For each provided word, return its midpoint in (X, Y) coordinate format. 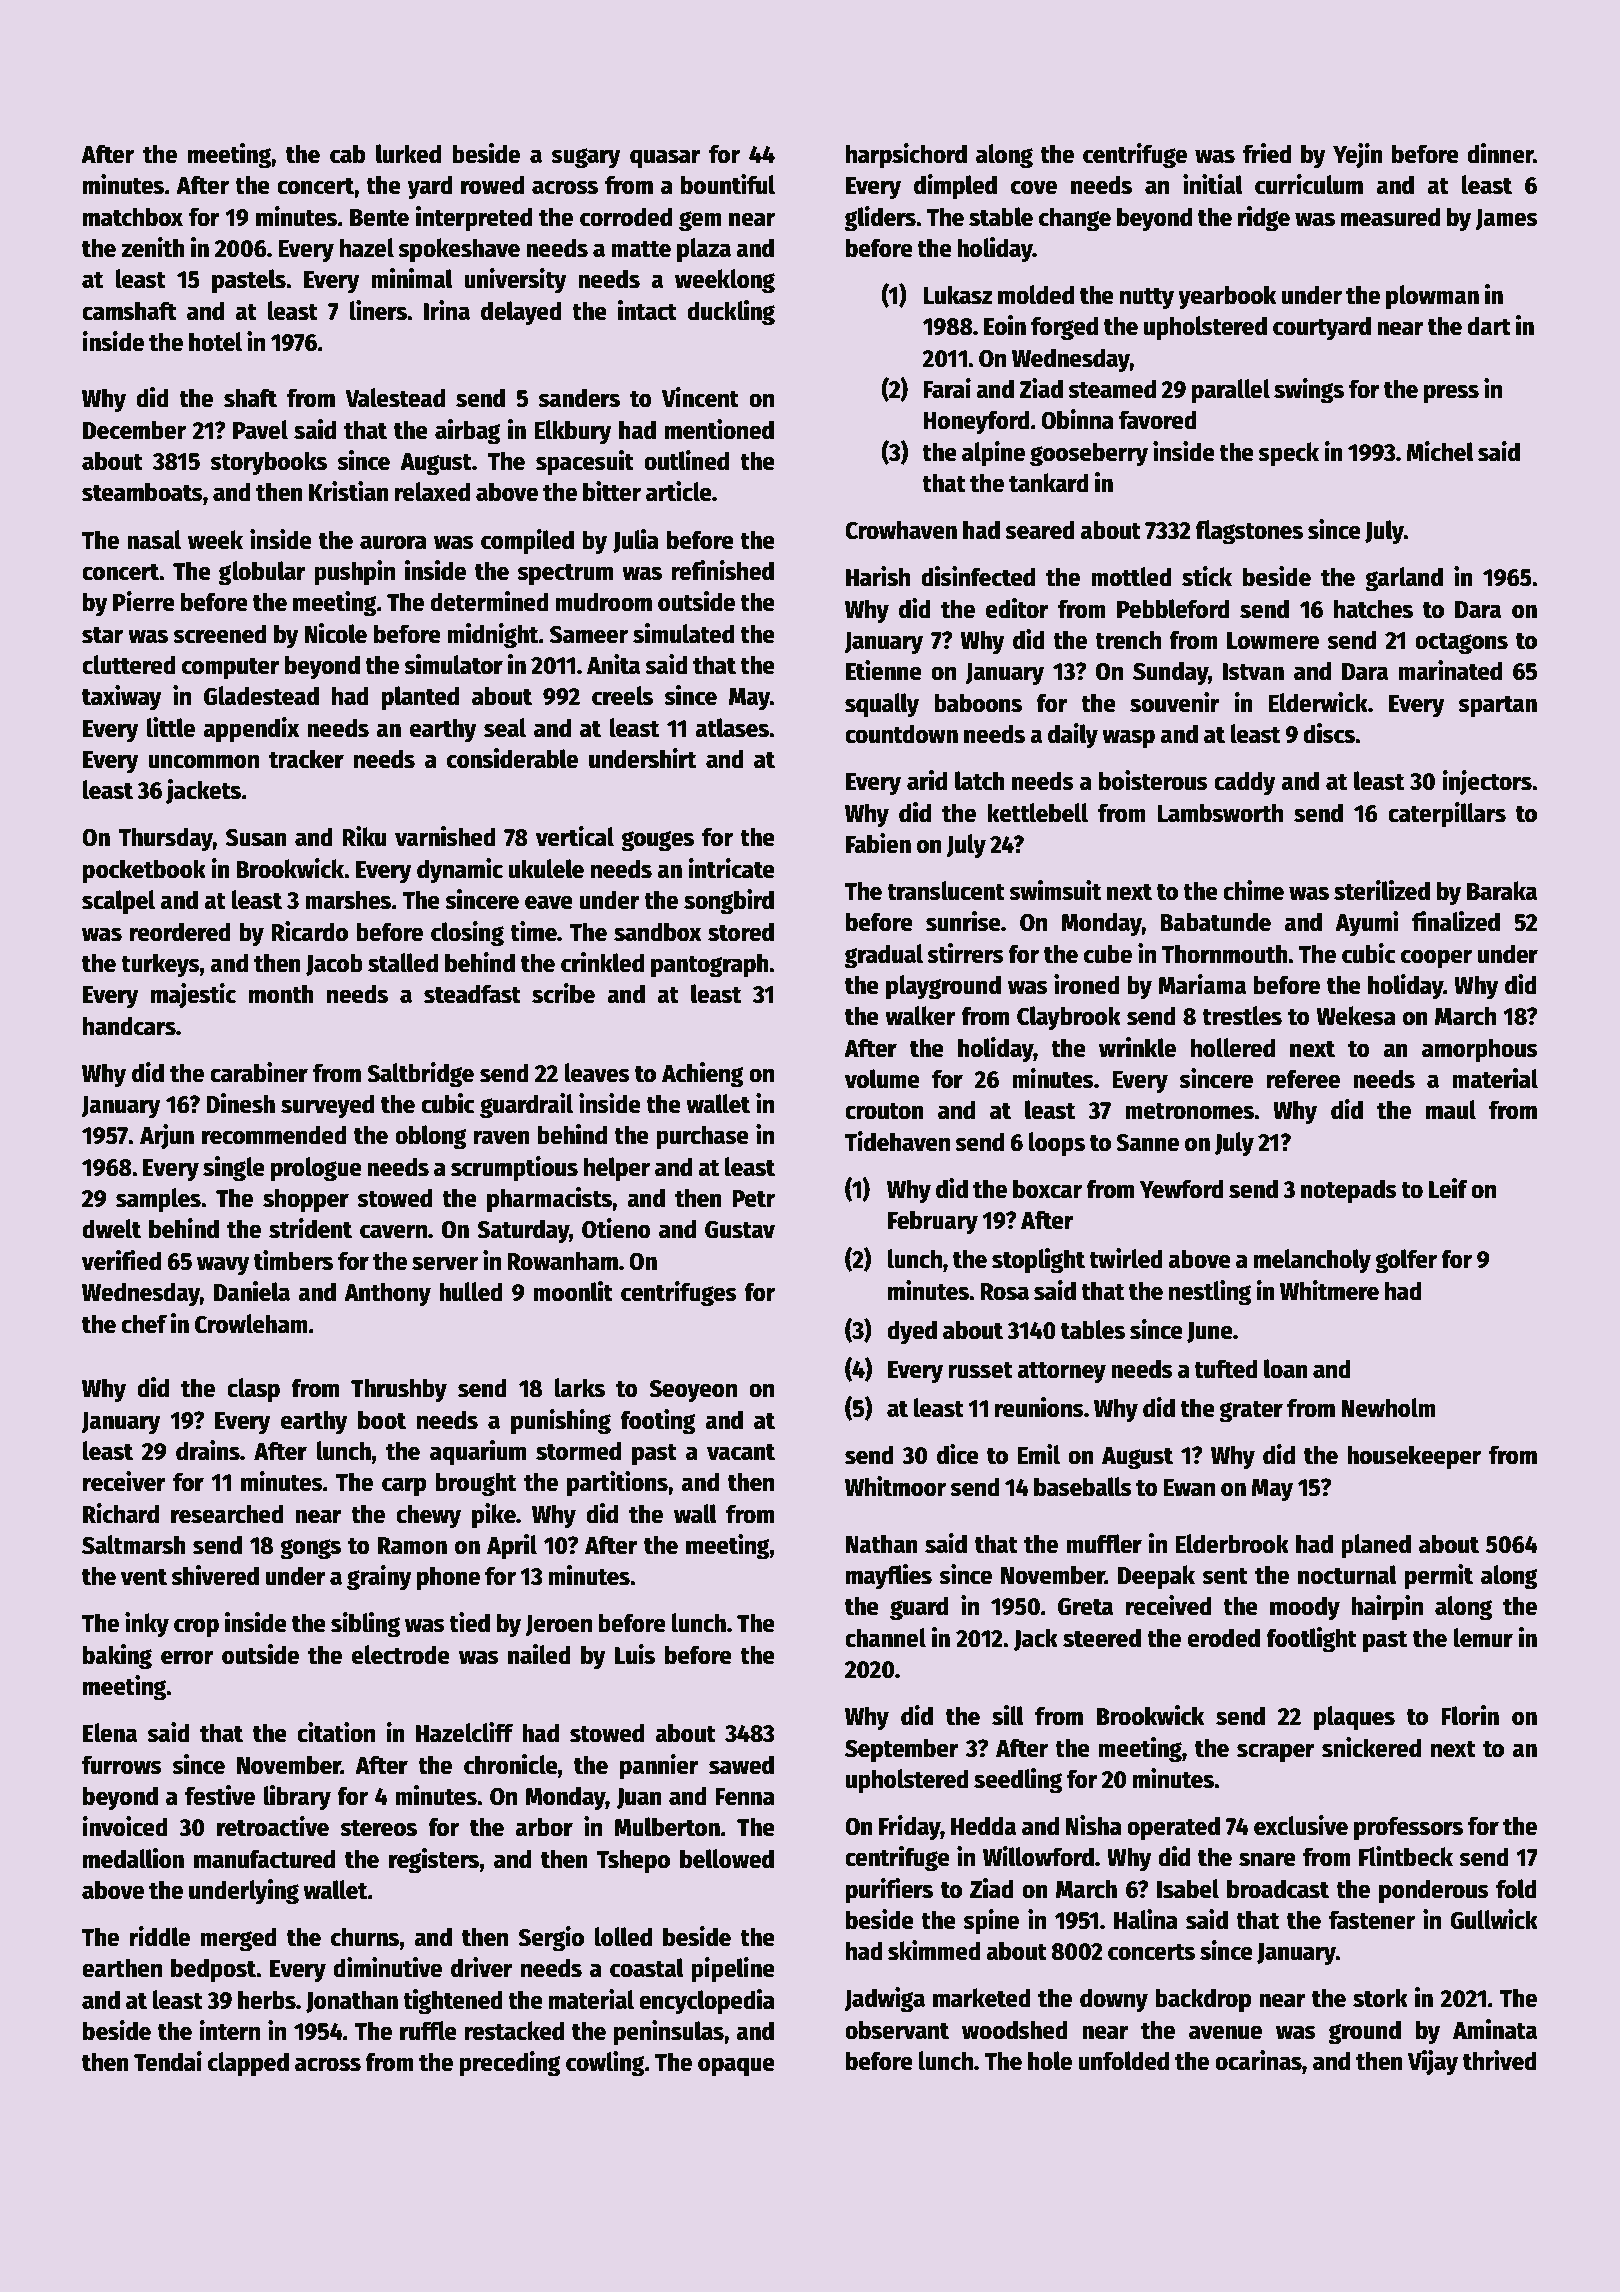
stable (1001, 217)
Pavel (260, 430)
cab (347, 154)
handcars (129, 1026)
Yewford (1182, 1189)
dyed (912, 1332)
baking (117, 1657)
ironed (1087, 984)
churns (365, 1937)
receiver (124, 1481)
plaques (1354, 1718)
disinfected (978, 576)
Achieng (703, 1075)
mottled (1131, 577)
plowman (1432, 297)
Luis (635, 1654)
